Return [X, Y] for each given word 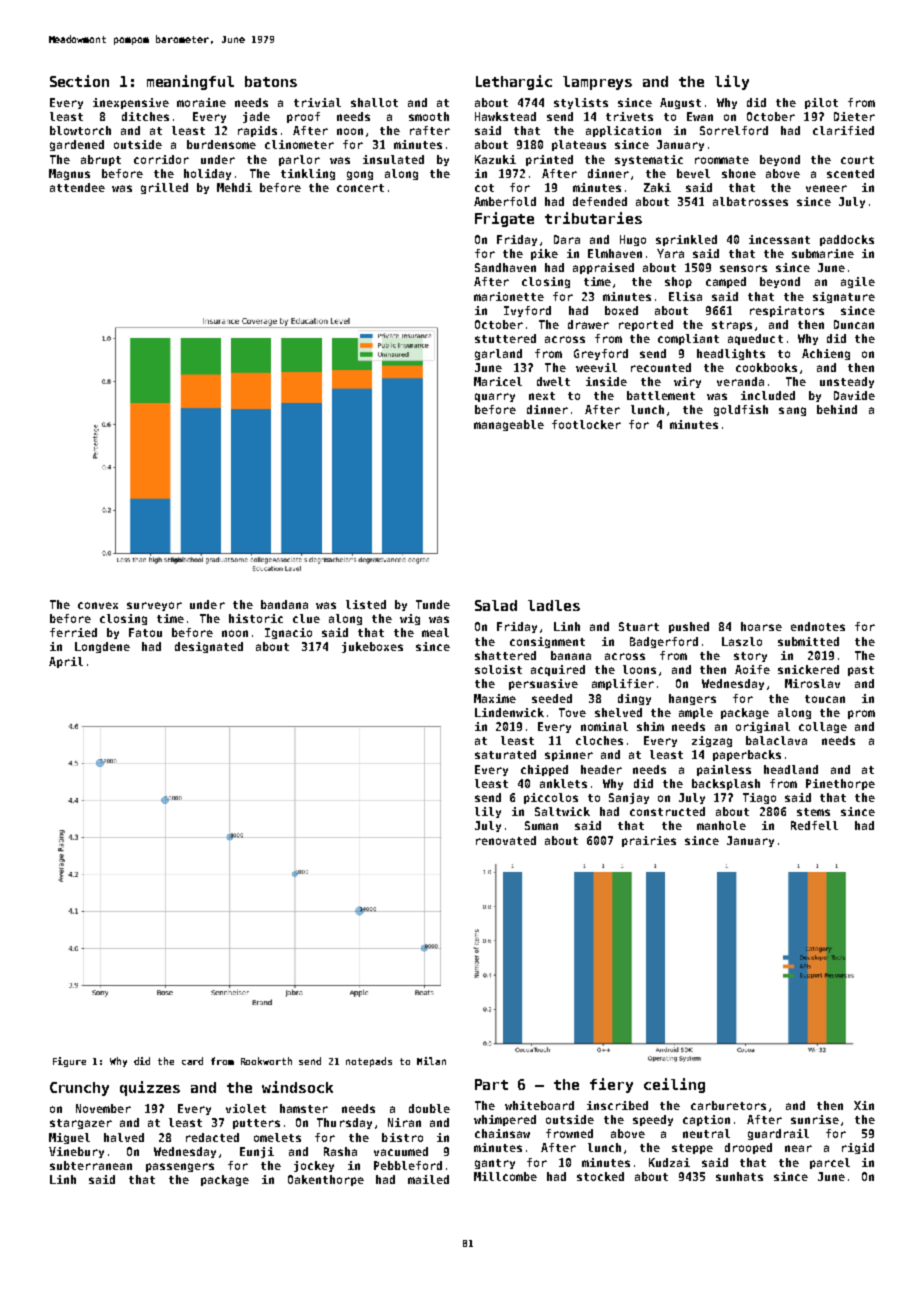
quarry [495, 397]
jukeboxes [372, 647]
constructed [667, 811]
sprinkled [686, 240]
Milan [431, 1061]
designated [209, 647]
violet [246, 1108]
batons [271, 81]
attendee [77, 187]
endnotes [818, 626]
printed [549, 160]
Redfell [814, 825]
